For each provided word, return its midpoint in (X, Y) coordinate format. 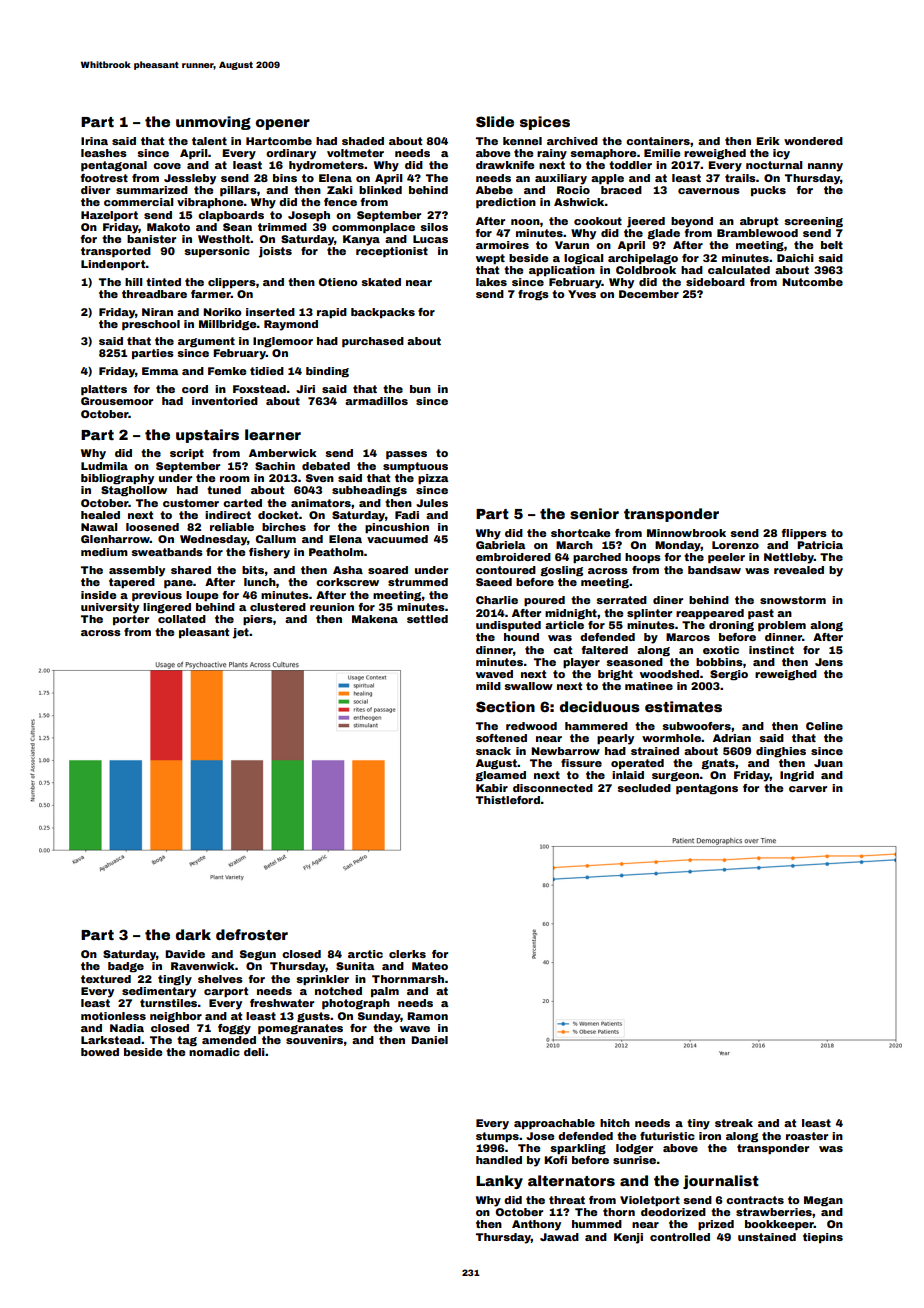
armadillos (376, 401)
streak (734, 1123)
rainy (552, 154)
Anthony (536, 1225)
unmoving (213, 123)
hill (134, 282)
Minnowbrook (686, 533)
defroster (252, 934)
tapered (132, 583)
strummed (418, 582)
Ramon (427, 1016)
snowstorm (793, 600)
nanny (825, 167)
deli (254, 1052)
